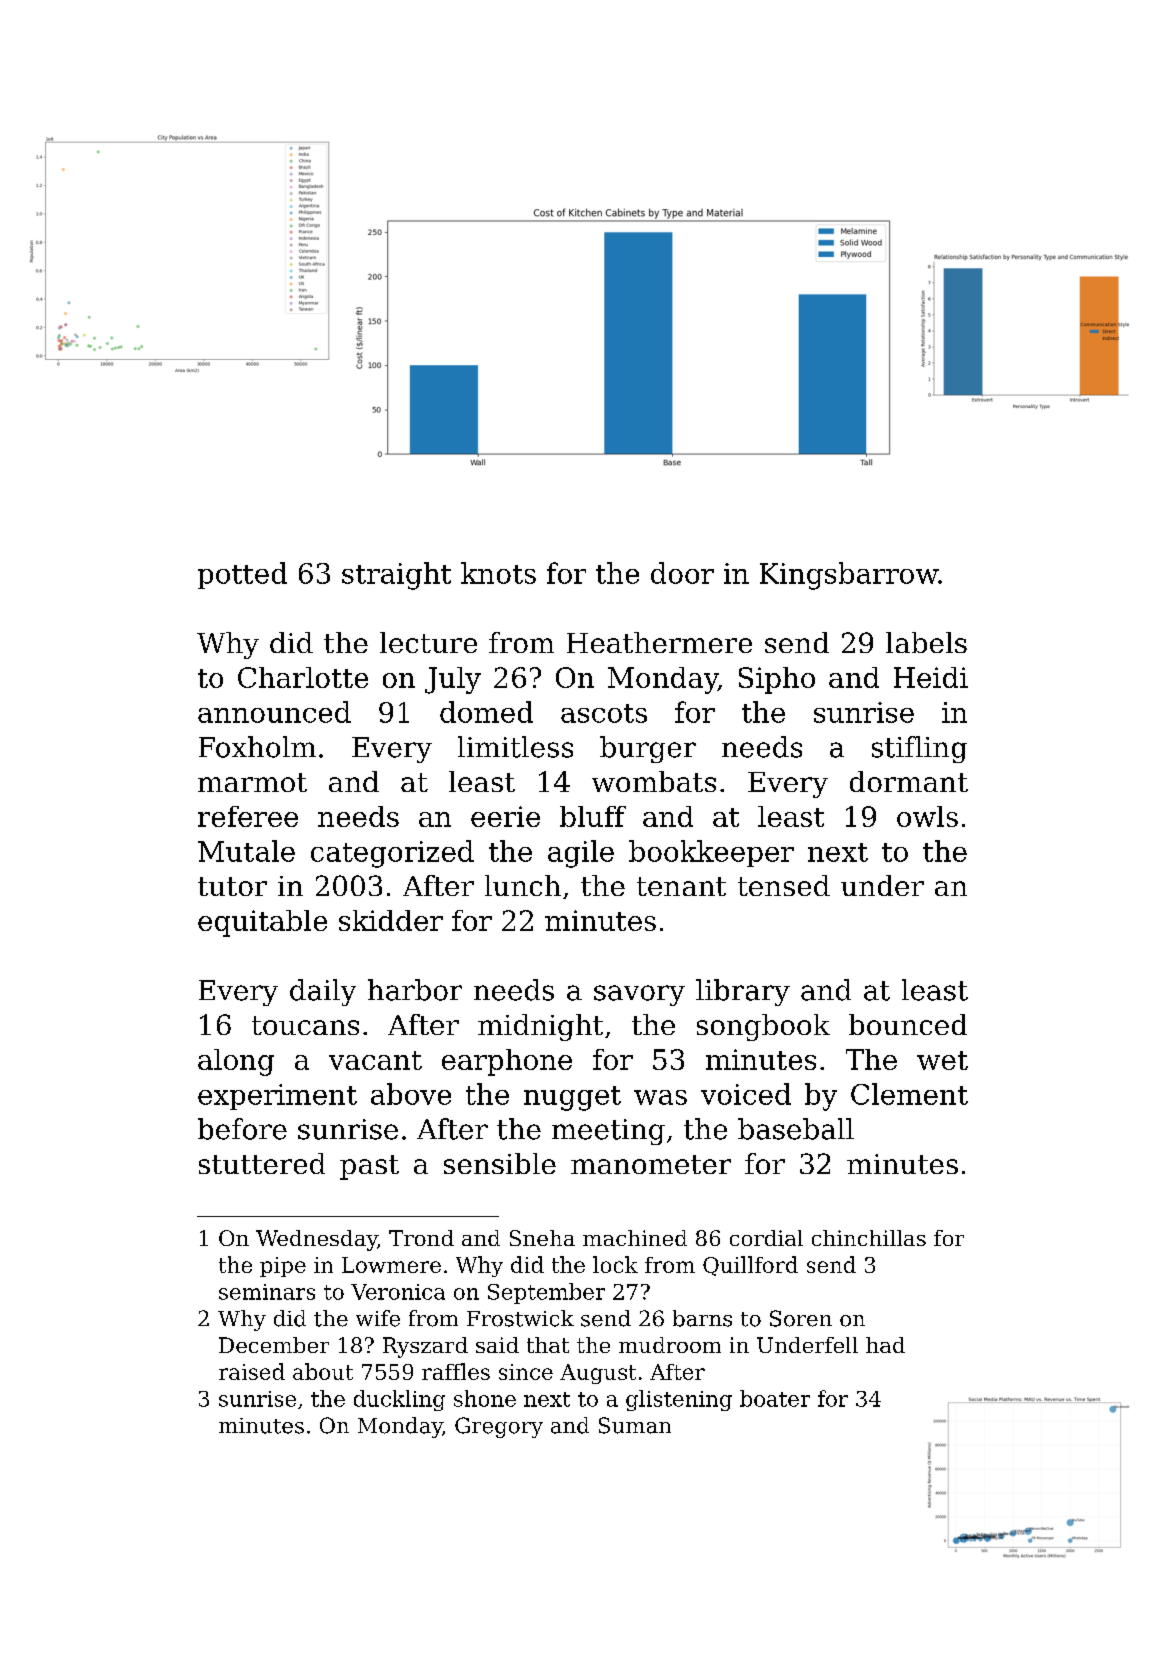 This document has width=1165, height=1654. I want to click on savory, so click(639, 995).
